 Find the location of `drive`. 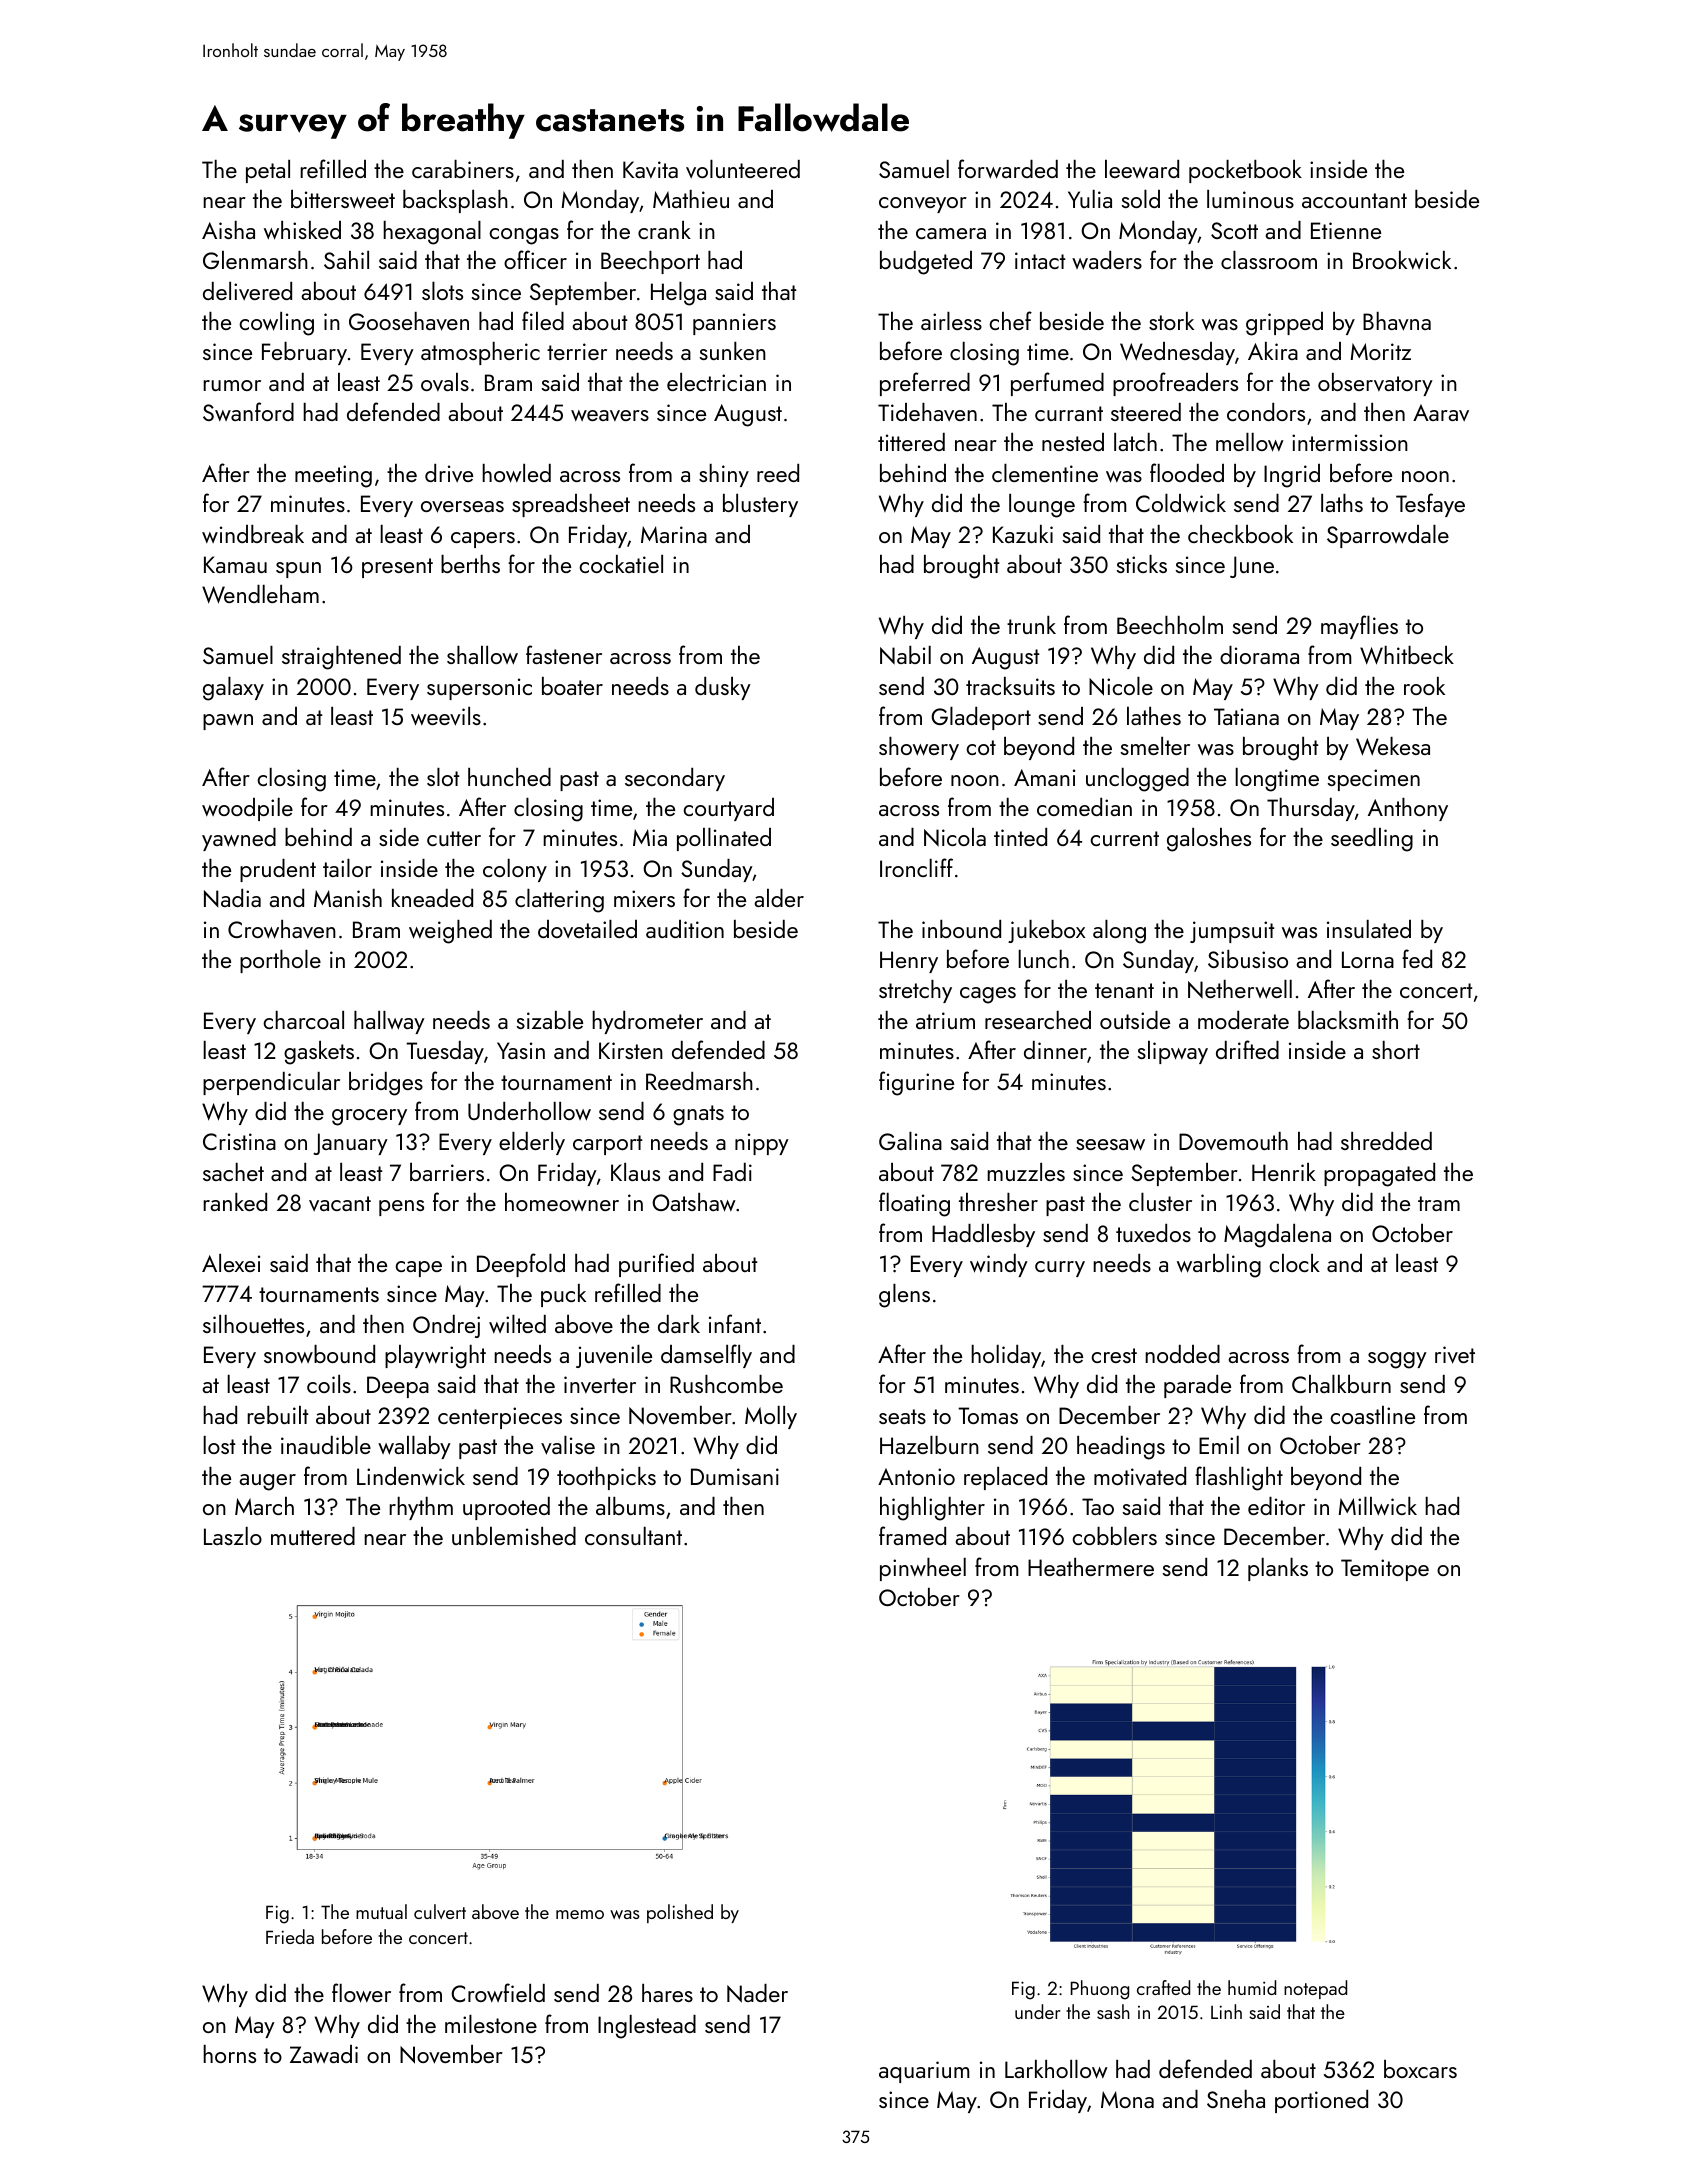

drive is located at coordinates (449, 473).
